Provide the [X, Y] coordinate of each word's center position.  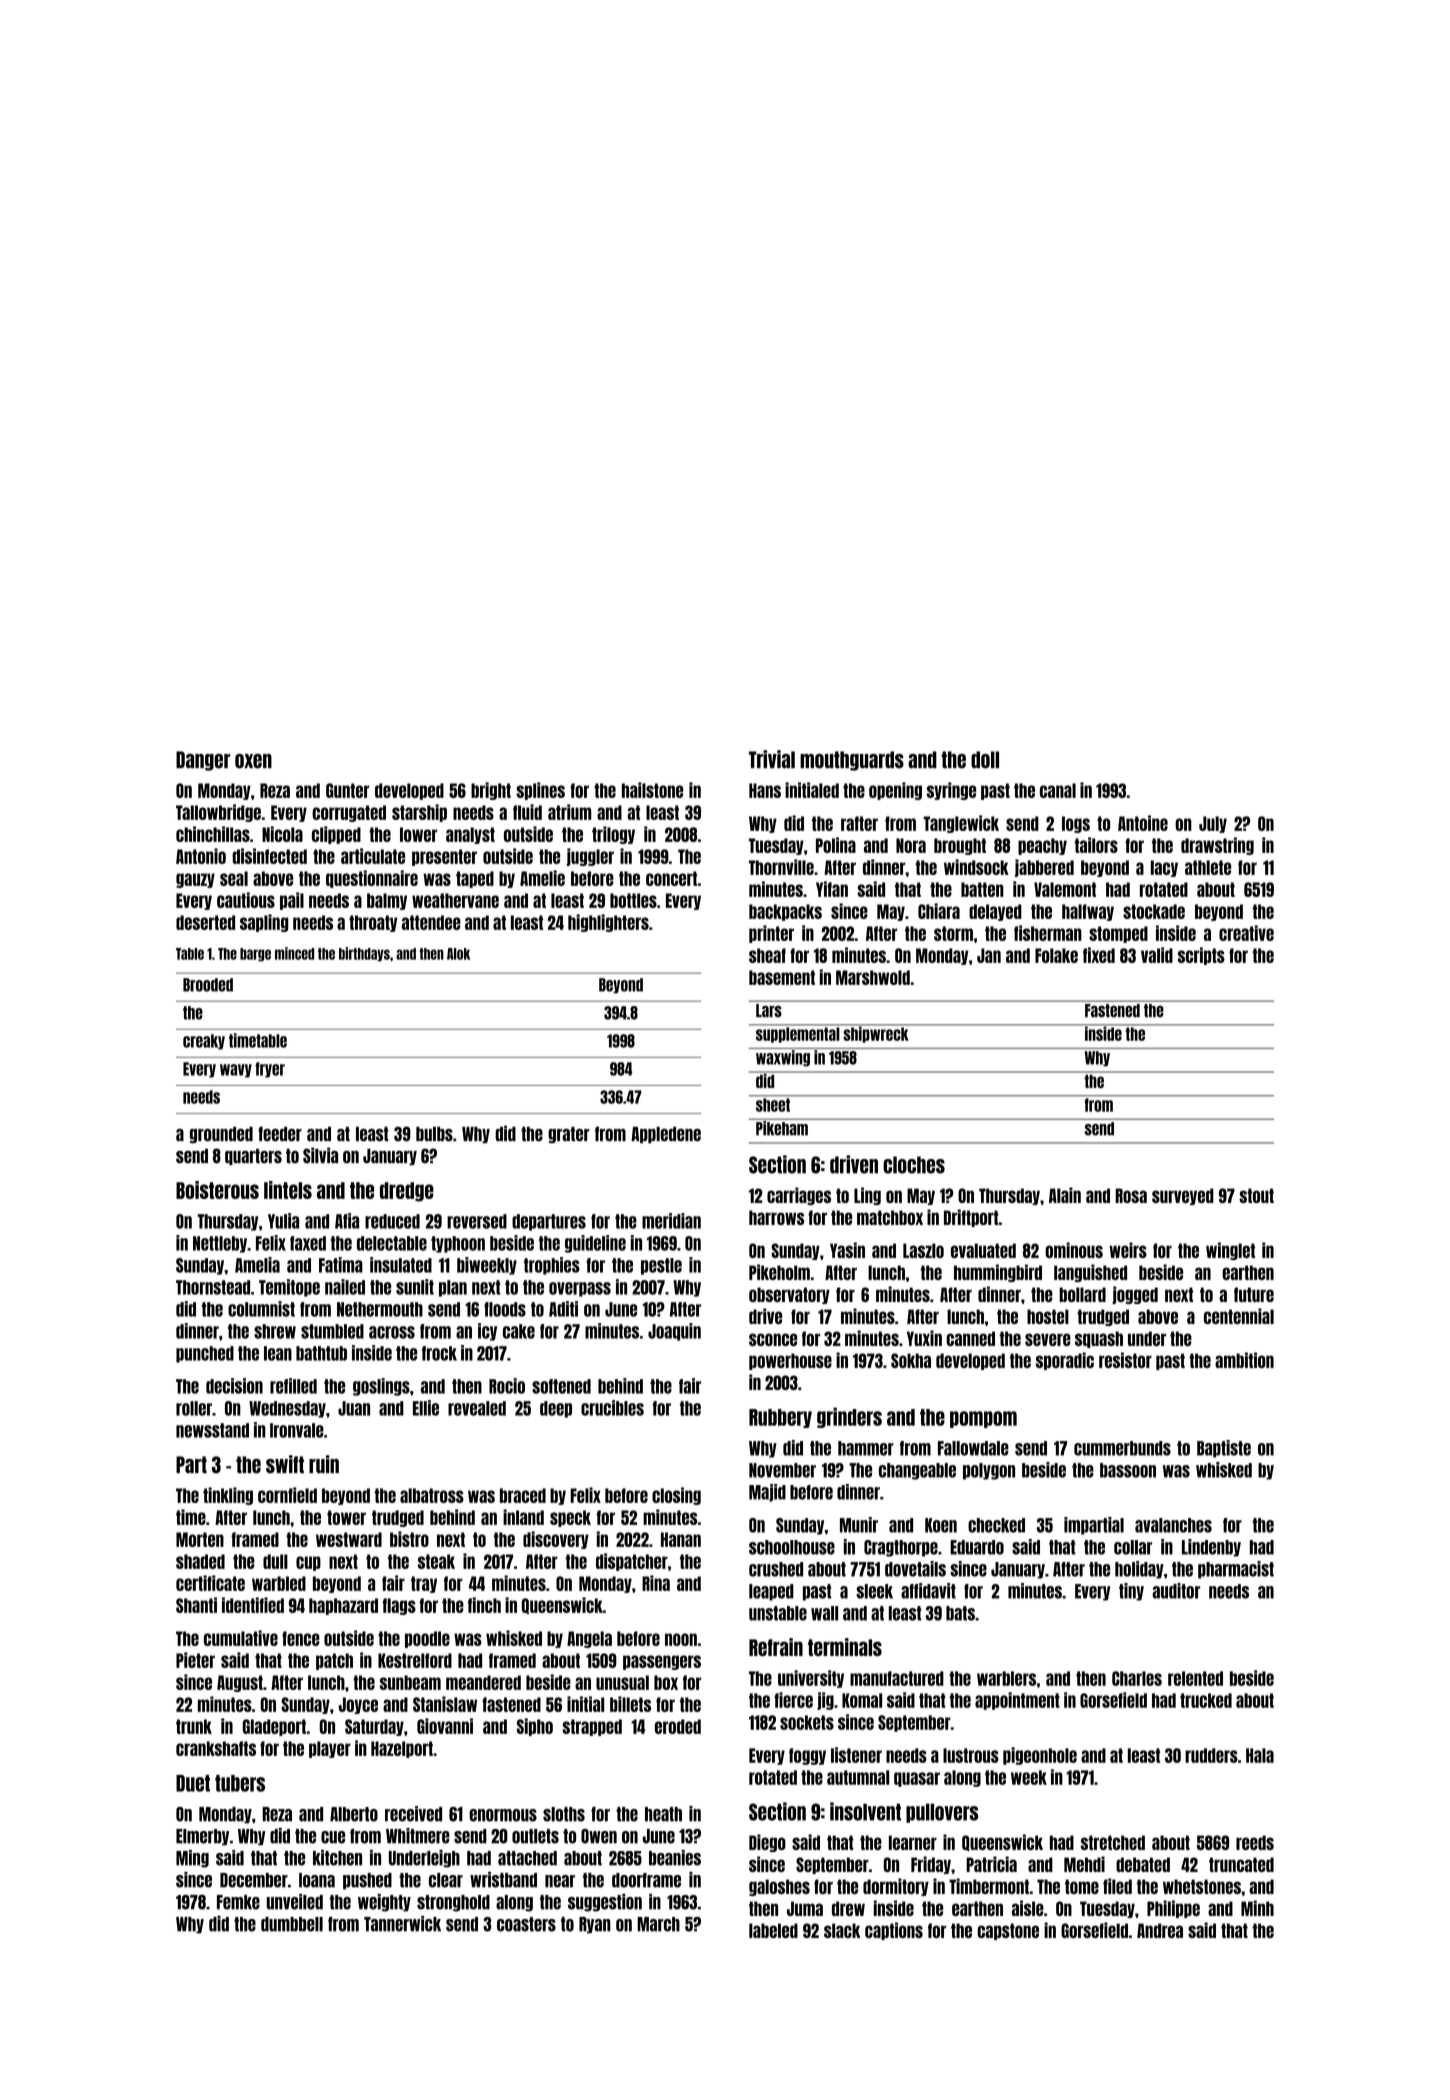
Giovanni [445, 1726]
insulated [401, 1265]
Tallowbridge [218, 813]
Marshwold [873, 977]
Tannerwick [402, 1924]
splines [540, 791]
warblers [1006, 1678]
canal [1058, 790]
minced [294, 953]
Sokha [911, 1360]
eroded [678, 1726]
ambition [1244, 1360]
